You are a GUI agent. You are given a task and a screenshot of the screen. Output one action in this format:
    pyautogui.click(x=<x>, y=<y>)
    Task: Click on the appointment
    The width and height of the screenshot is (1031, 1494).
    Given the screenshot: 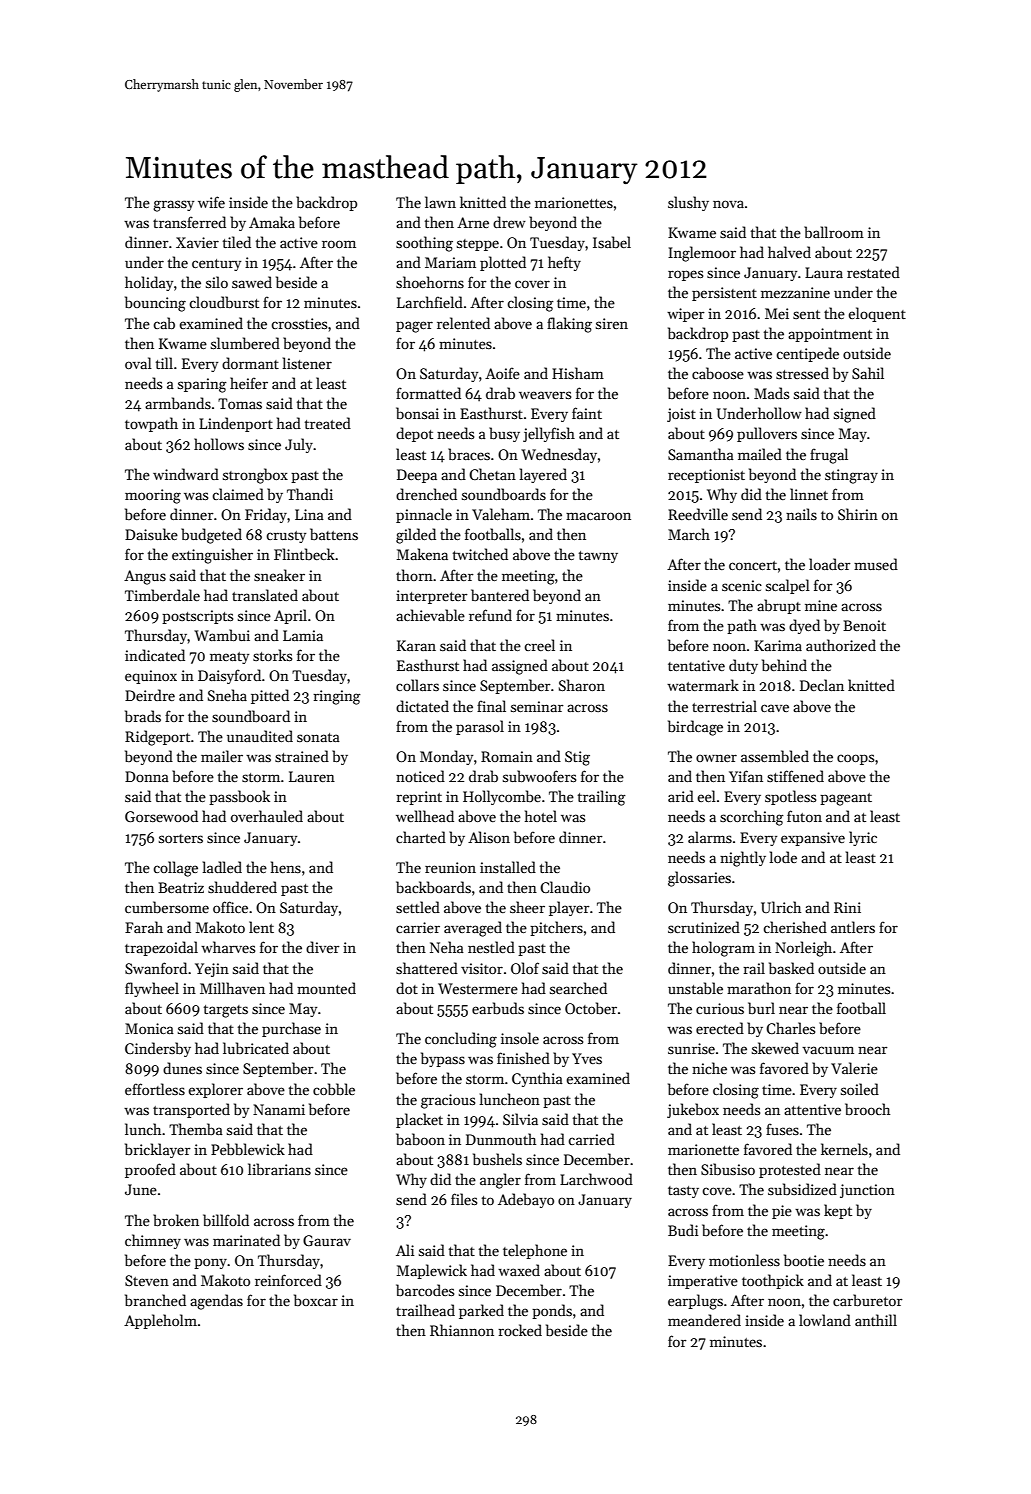 What is the action you would take?
    pyautogui.click(x=830, y=335)
